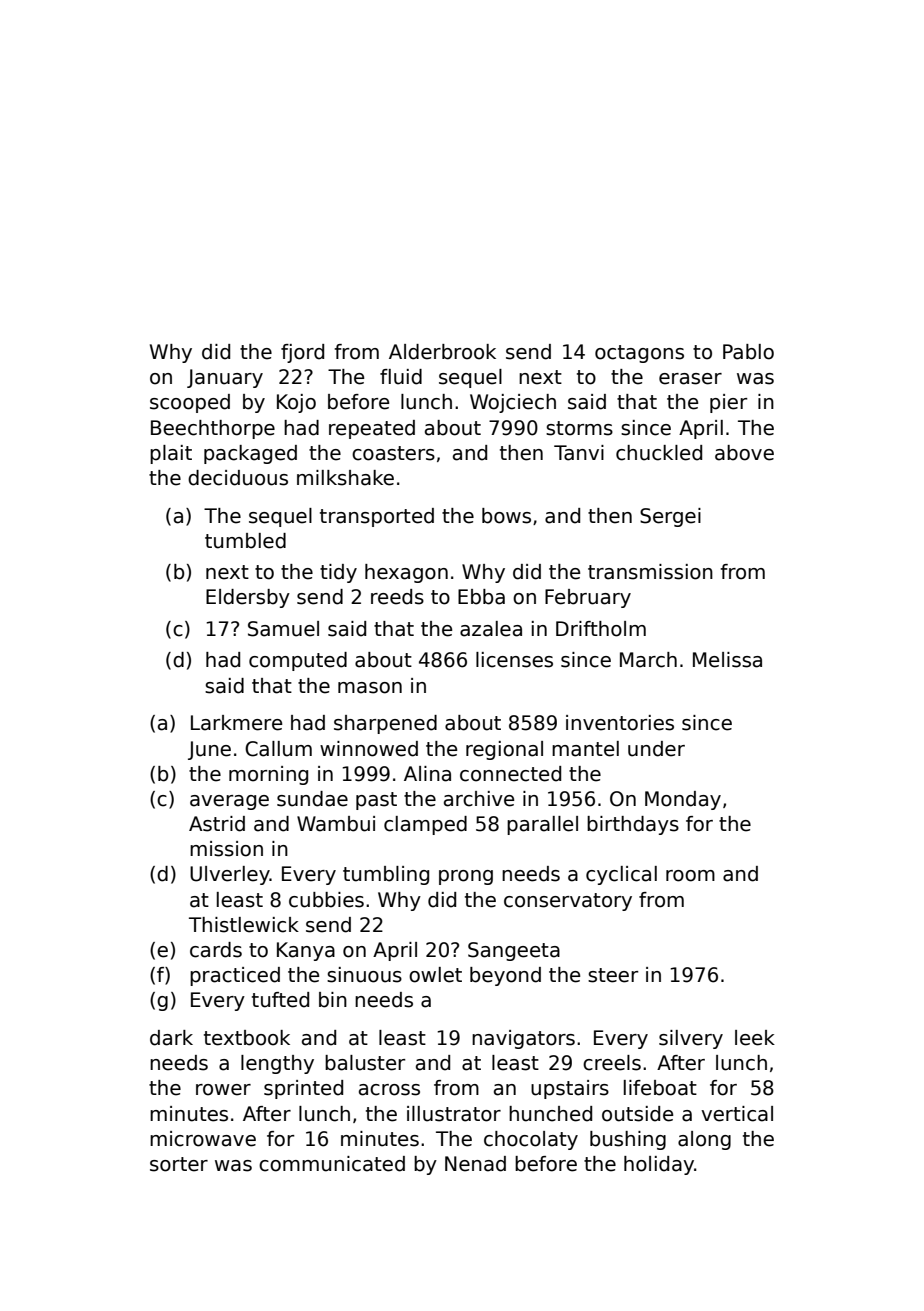 This screenshot has height=1311, width=924. Describe the element at coordinates (179, 1164) in the screenshot. I see `sorter` at that location.
